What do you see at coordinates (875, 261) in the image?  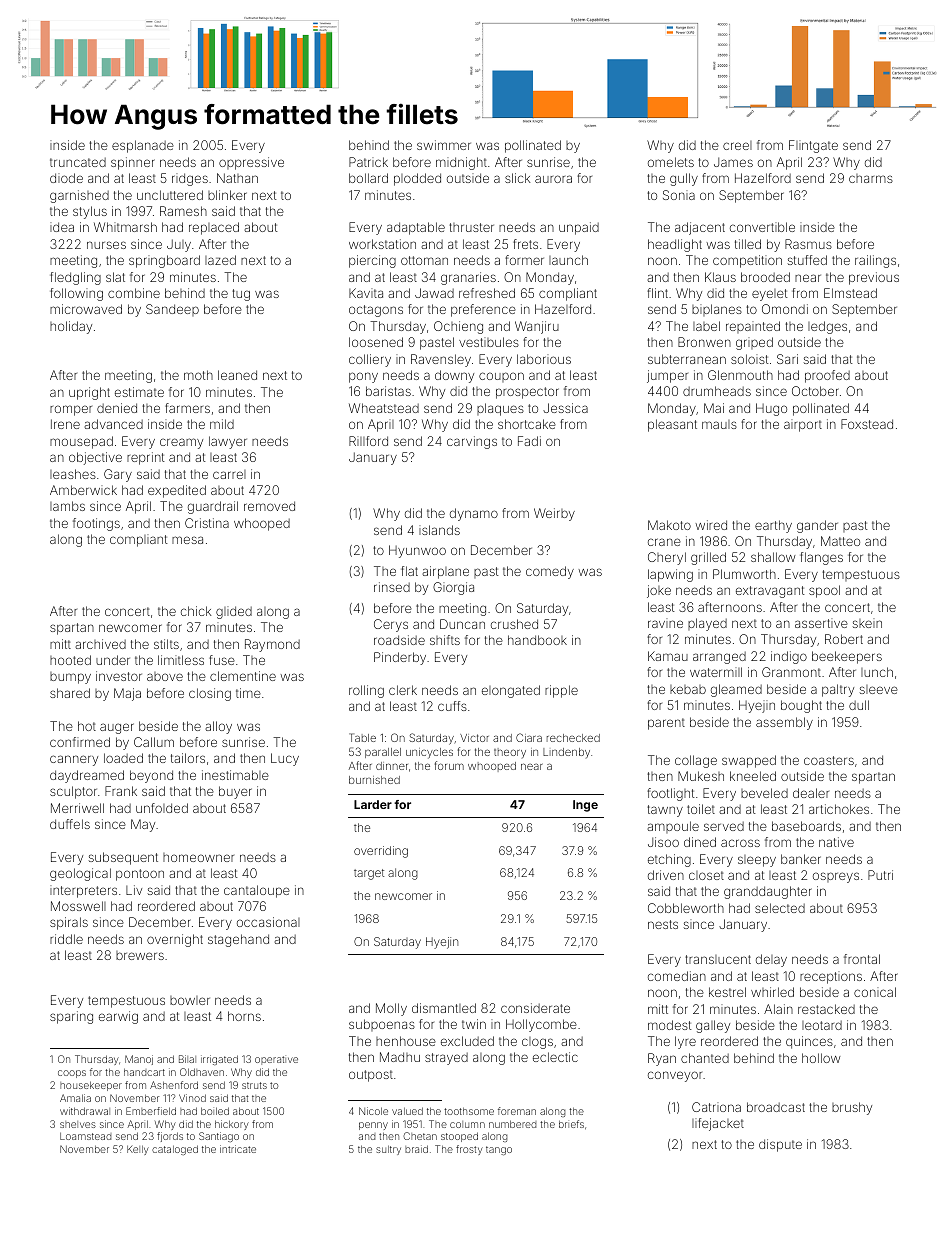 I see `railings` at bounding box center [875, 261].
